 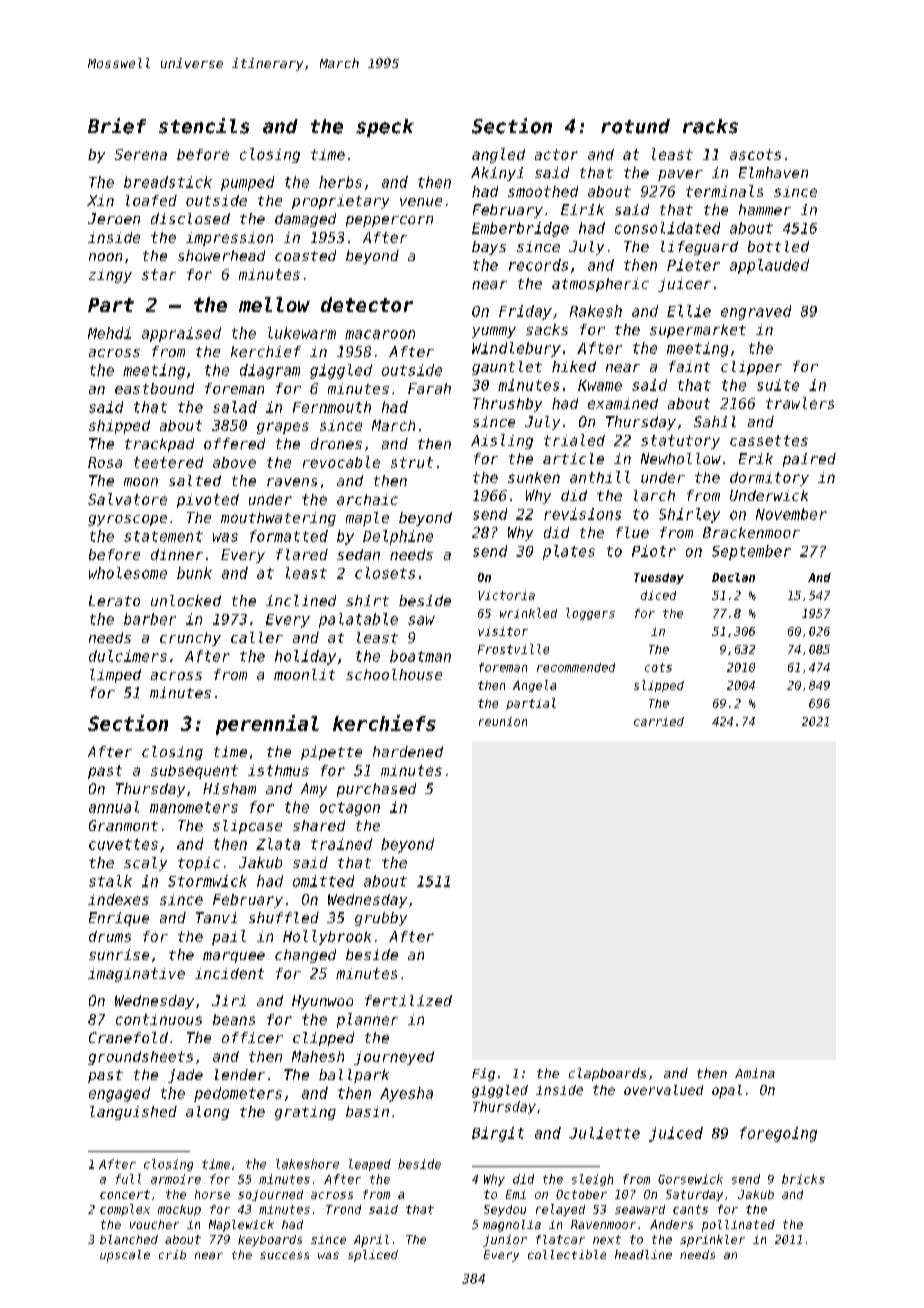 I want to click on Rosa, so click(x=105, y=462).
